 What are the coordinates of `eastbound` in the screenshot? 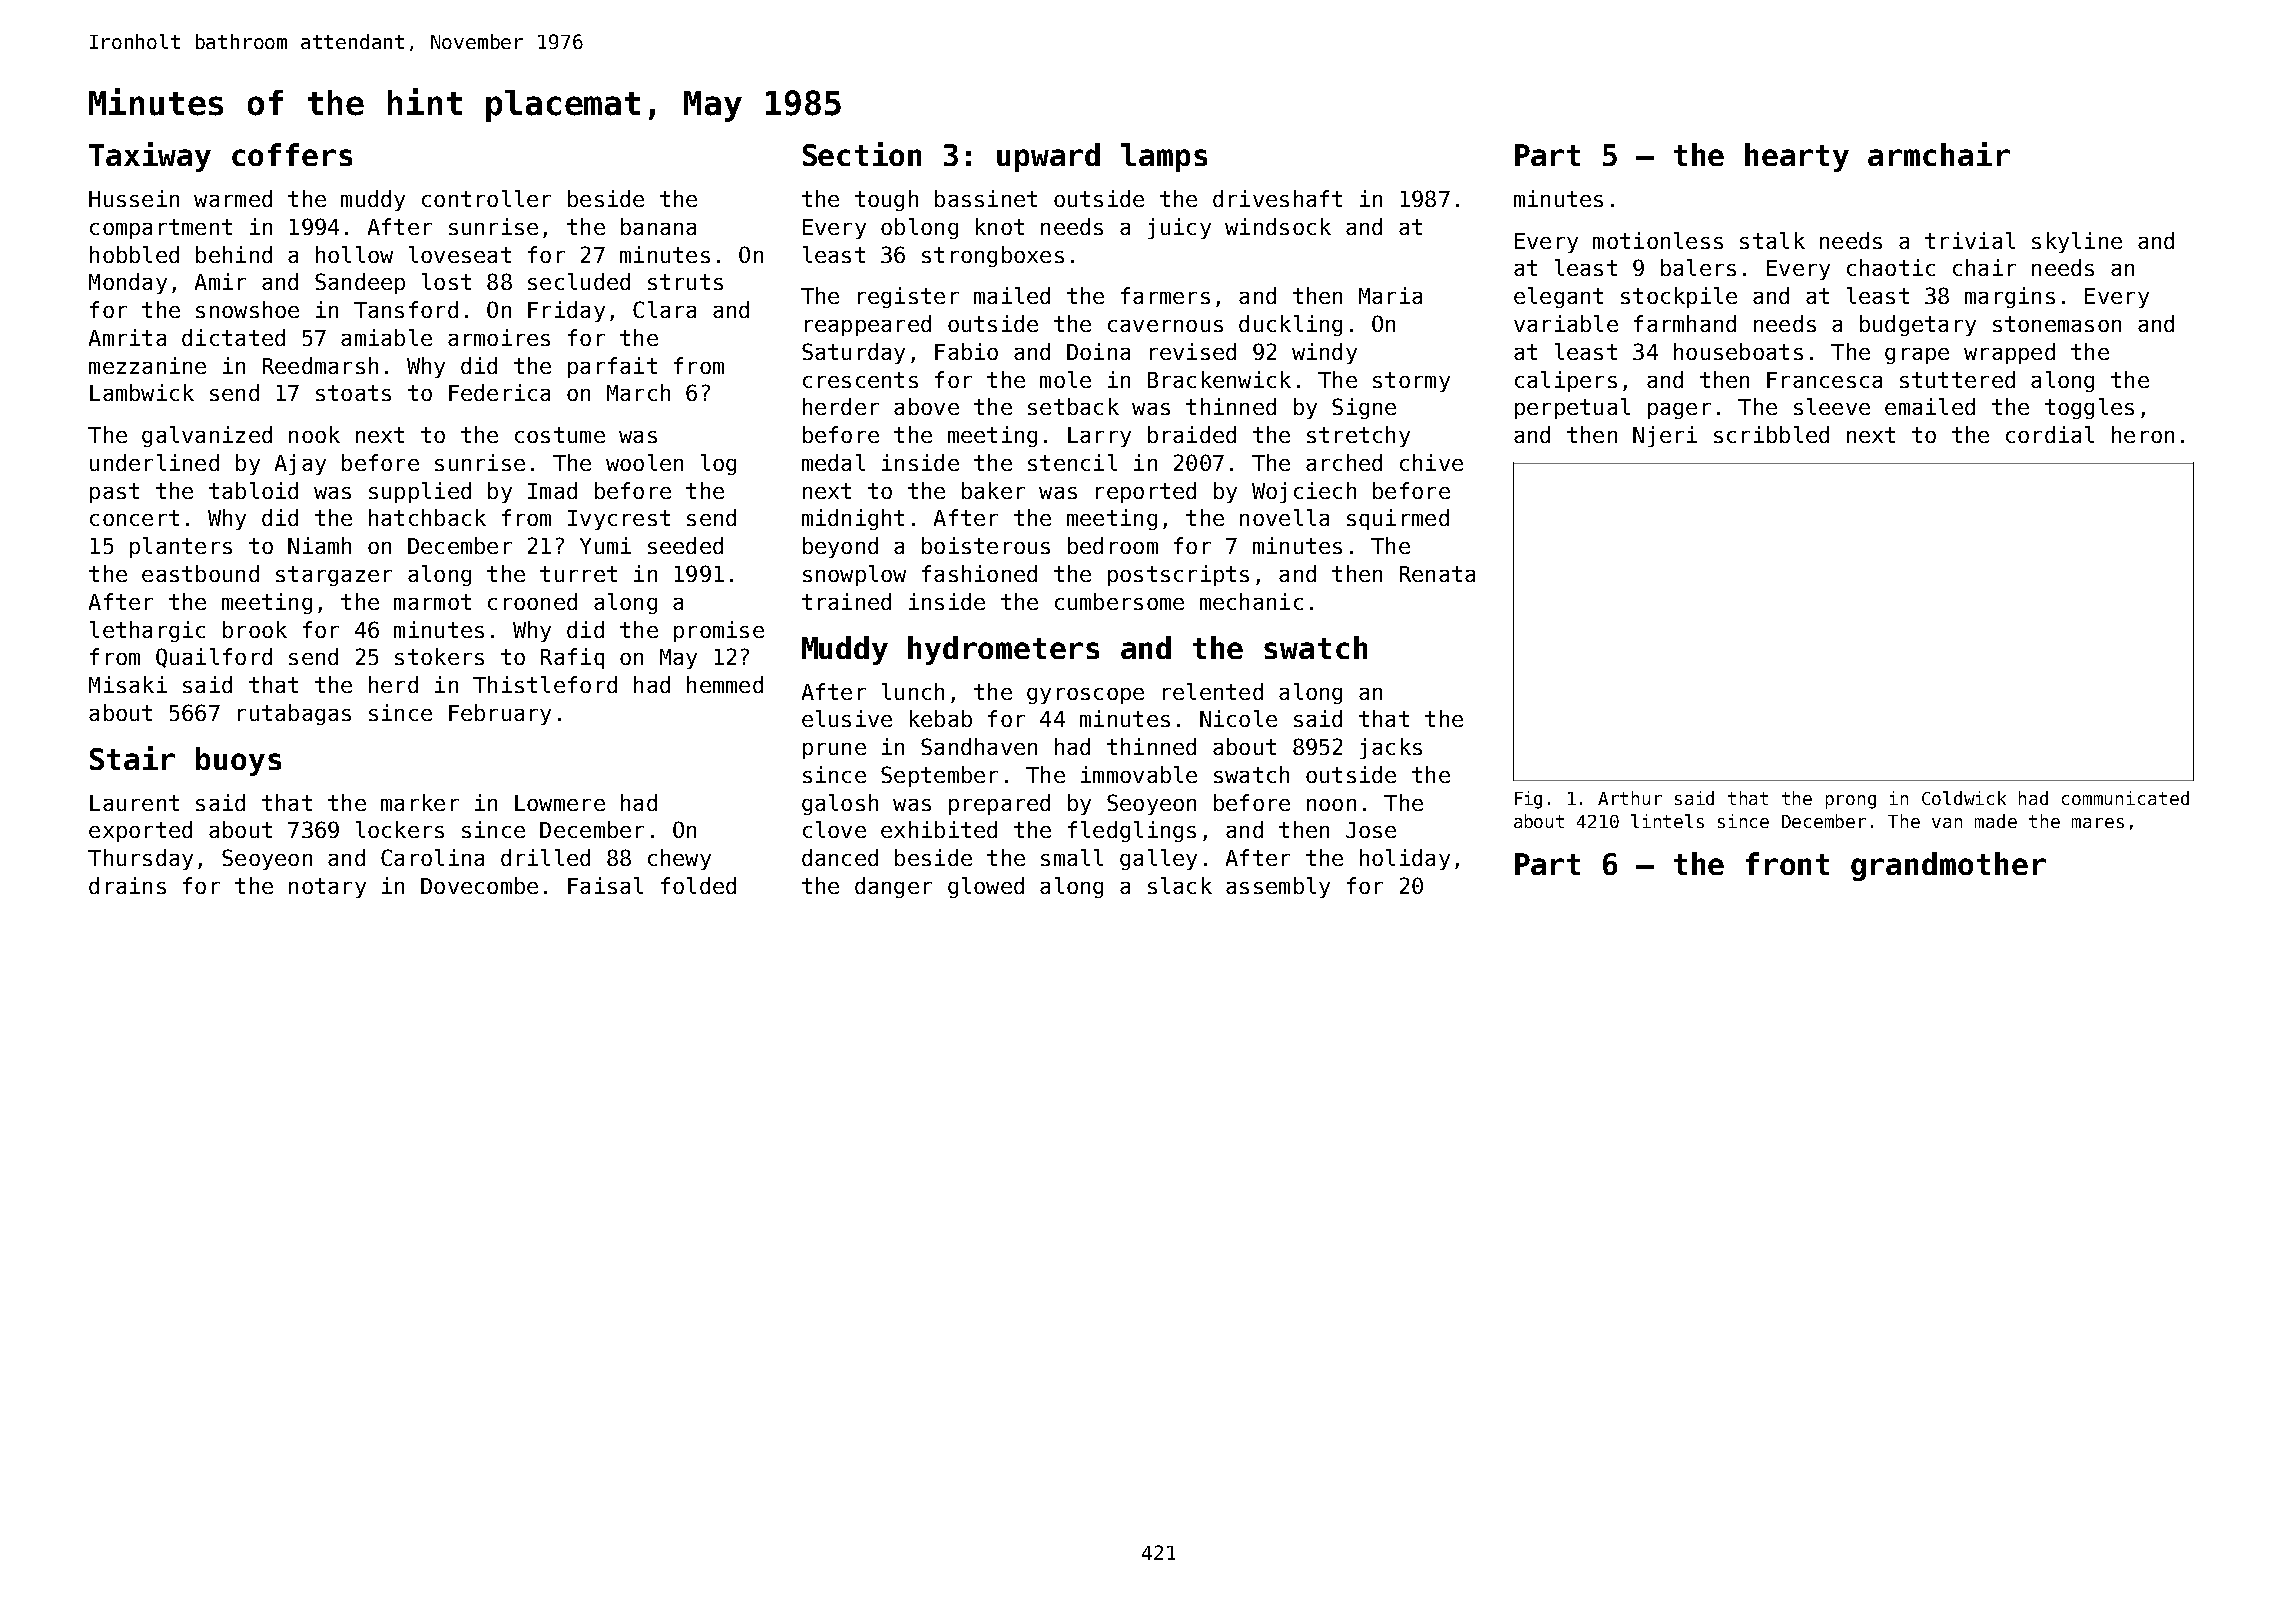 It's located at (200, 573).
